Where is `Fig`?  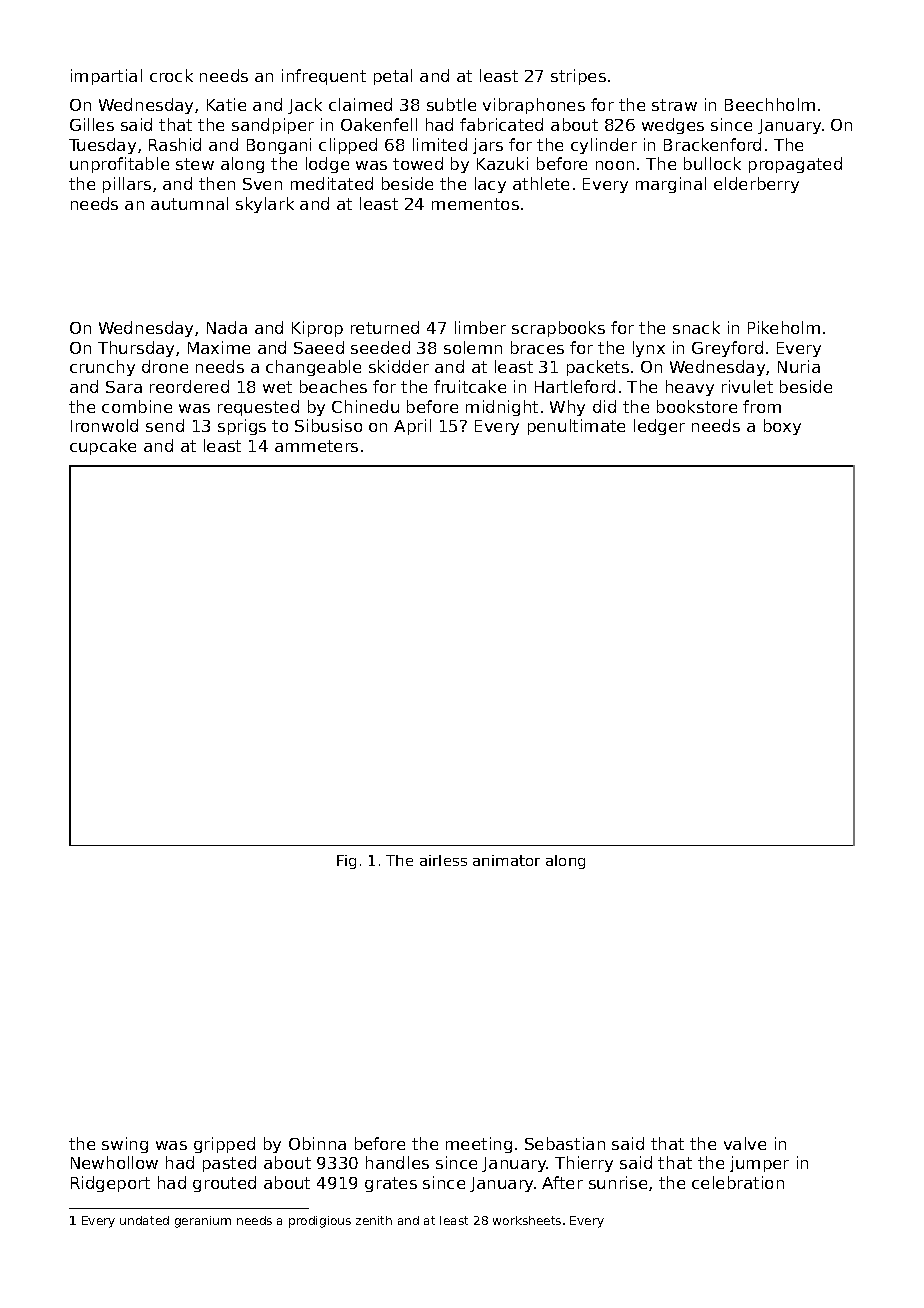
Fig is located at coordinates (346, 862).
